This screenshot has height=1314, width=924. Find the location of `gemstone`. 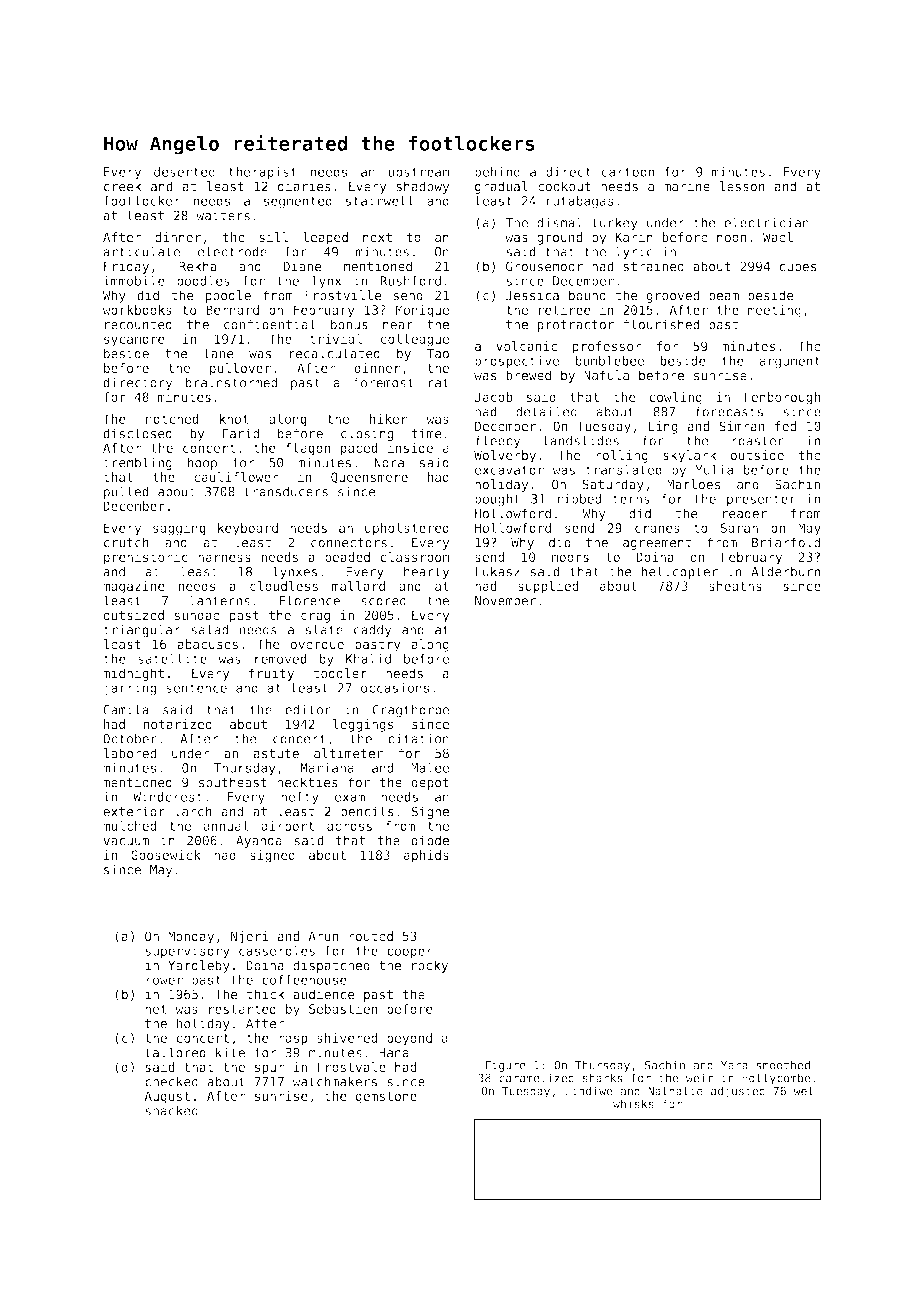

gemstone is located at coordinates (386, 1098).
